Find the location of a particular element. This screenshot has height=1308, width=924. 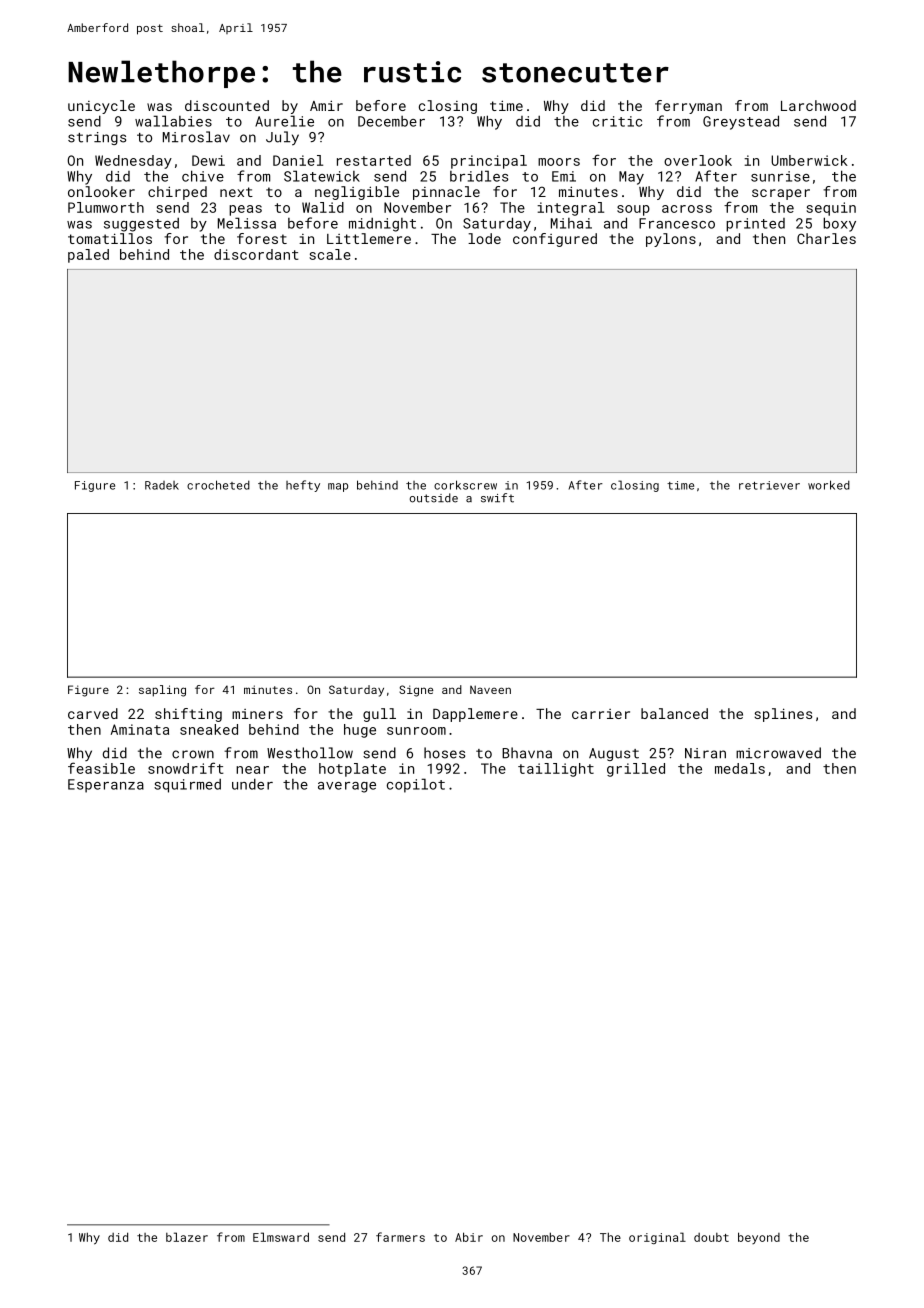

retriever is located at coordinates (769, 485).
